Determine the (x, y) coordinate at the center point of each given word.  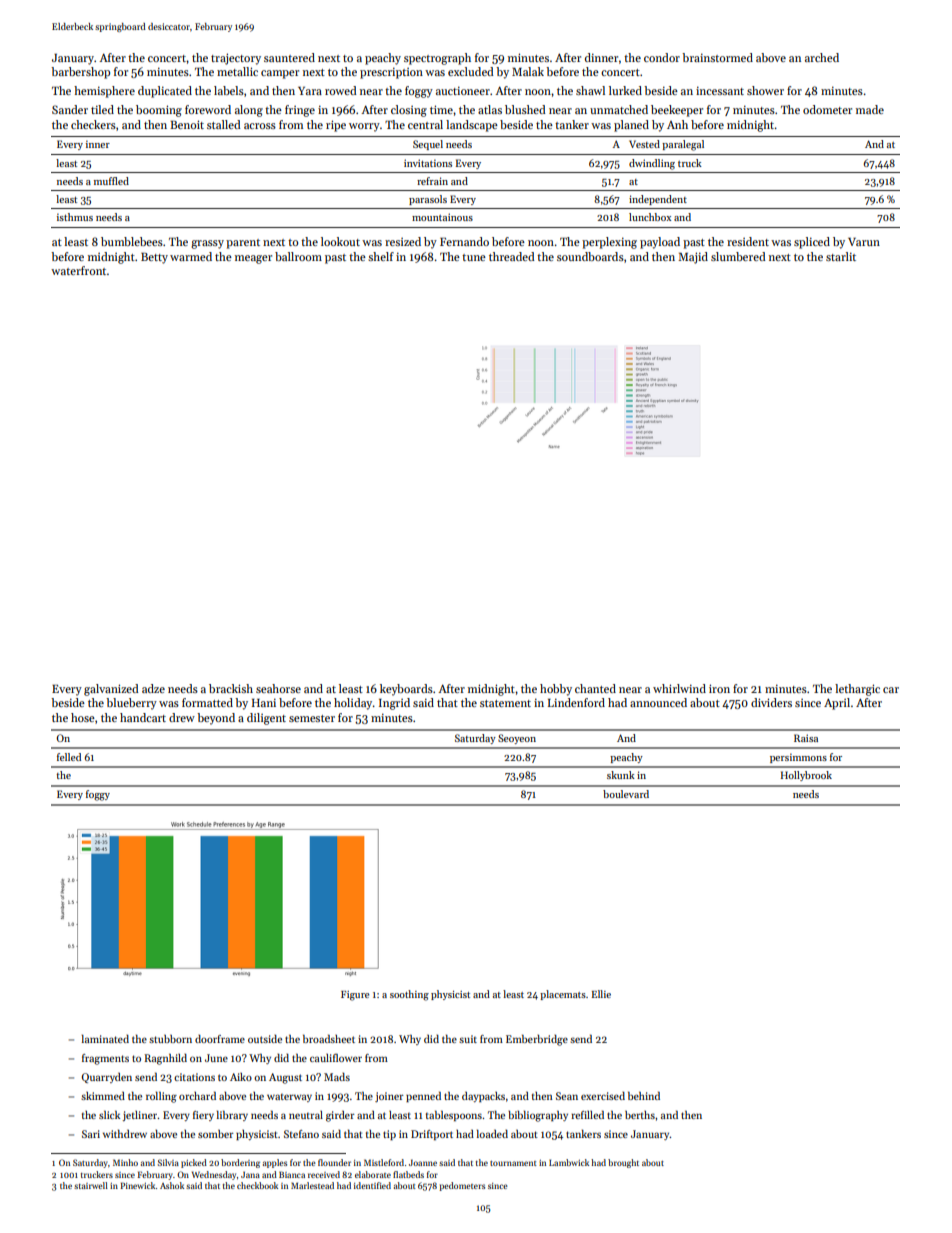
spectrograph (437, 59)
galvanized (111, 690)
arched (822, 57)
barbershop (80, 73)
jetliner (140, 1116)
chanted (595, 688)
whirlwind (679, 688)
